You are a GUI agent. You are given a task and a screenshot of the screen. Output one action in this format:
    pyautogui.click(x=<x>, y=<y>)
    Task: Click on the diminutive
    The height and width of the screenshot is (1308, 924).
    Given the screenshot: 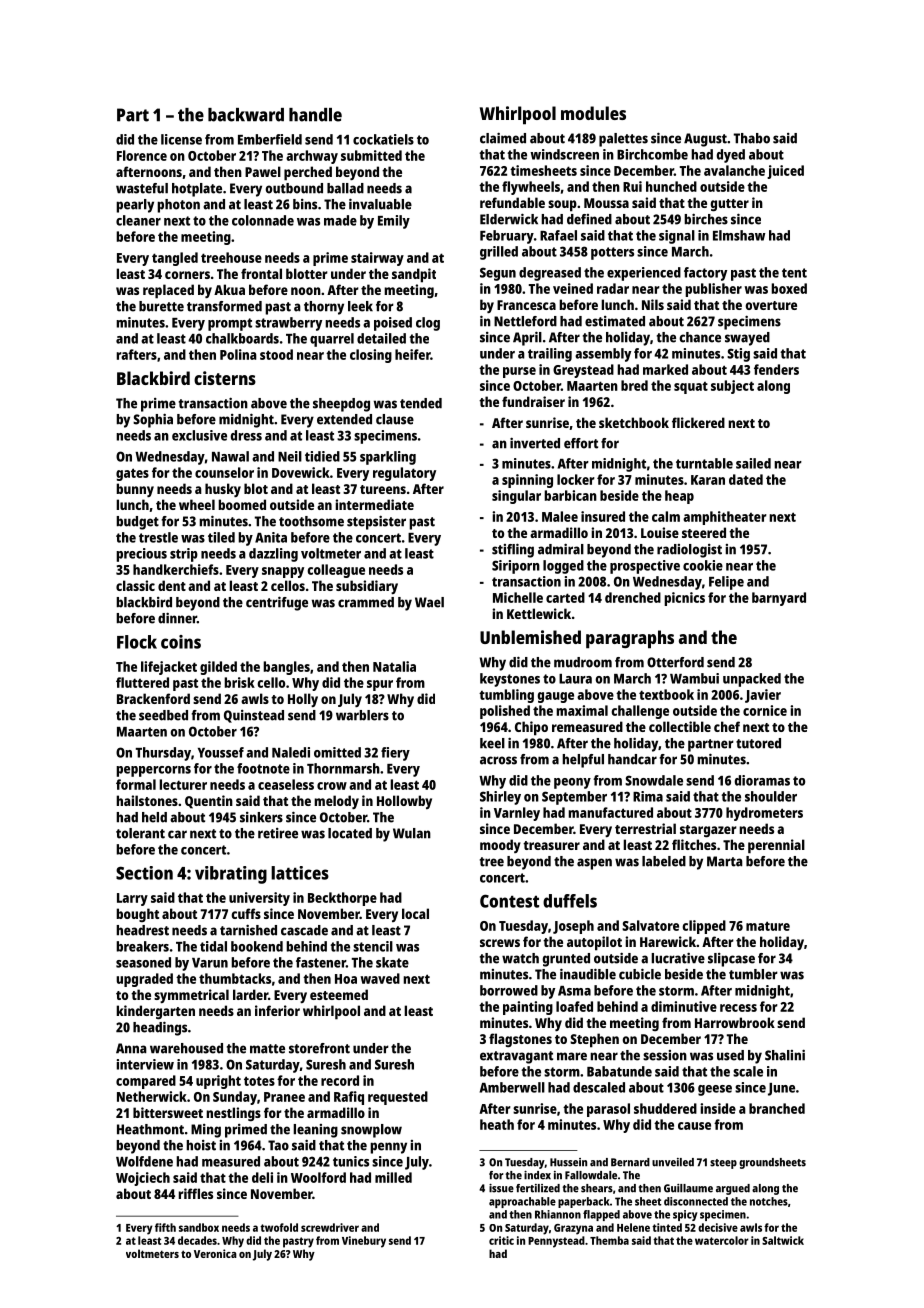 What is the action you would take?
    pyautogui.click(x=684, y=1006)
